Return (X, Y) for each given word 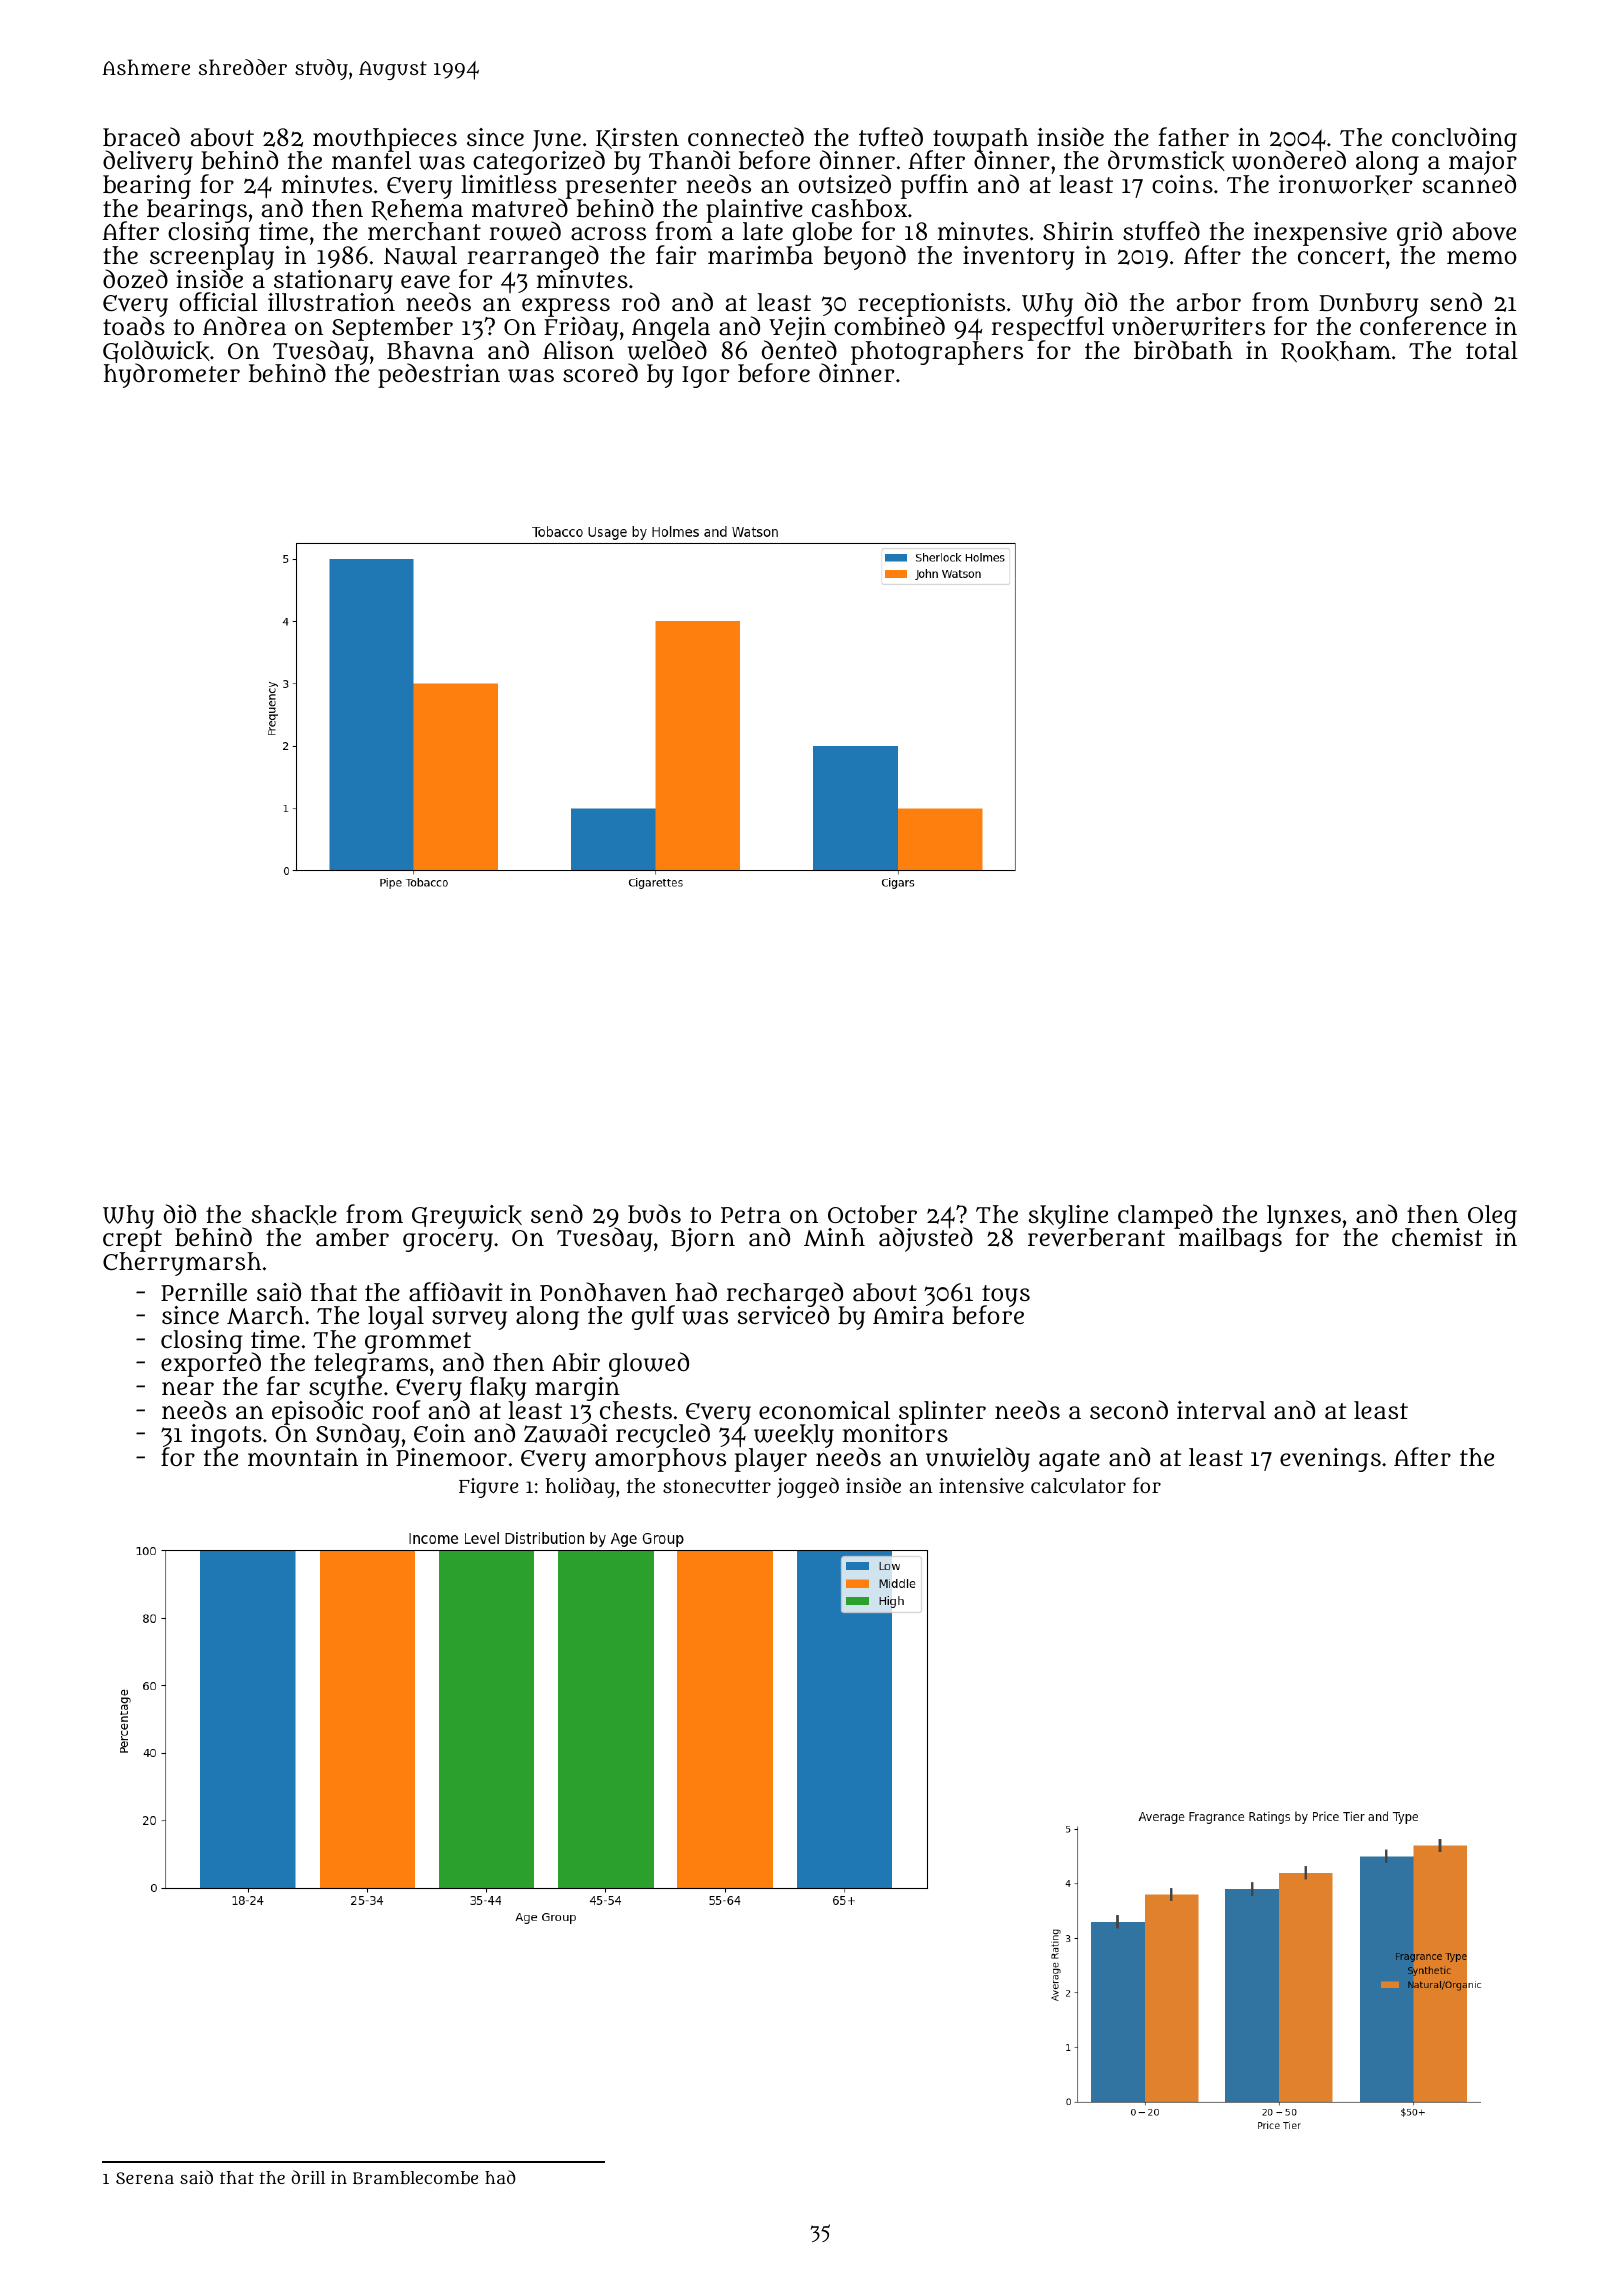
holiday (580, 1487)
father (1194, 137)
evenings (1330, 1460)
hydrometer (172, 376)
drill (308, 2177)
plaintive (754, 211)
